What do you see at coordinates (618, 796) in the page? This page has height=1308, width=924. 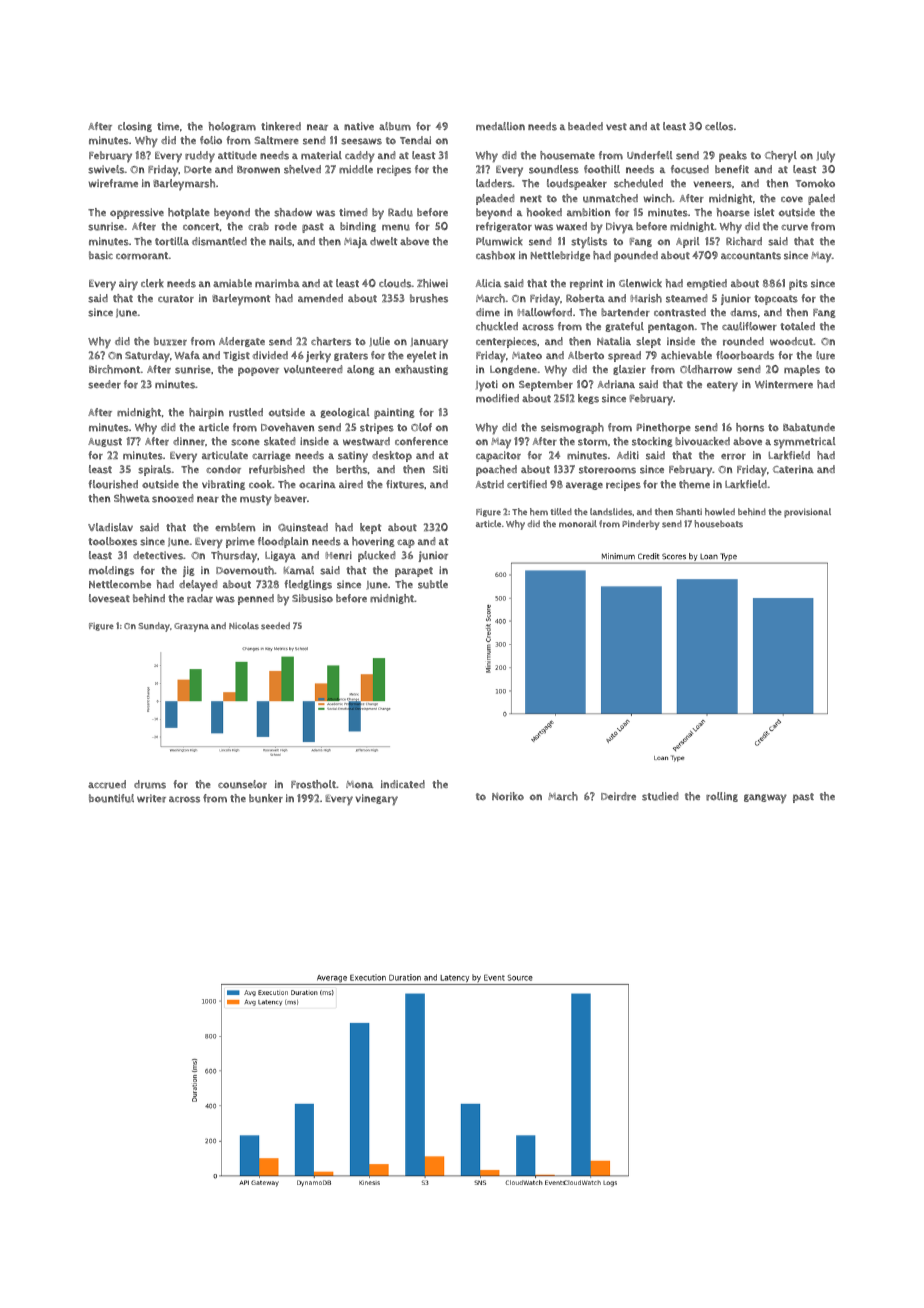 I see `Deirdre` at bounding box center [618, 796].
